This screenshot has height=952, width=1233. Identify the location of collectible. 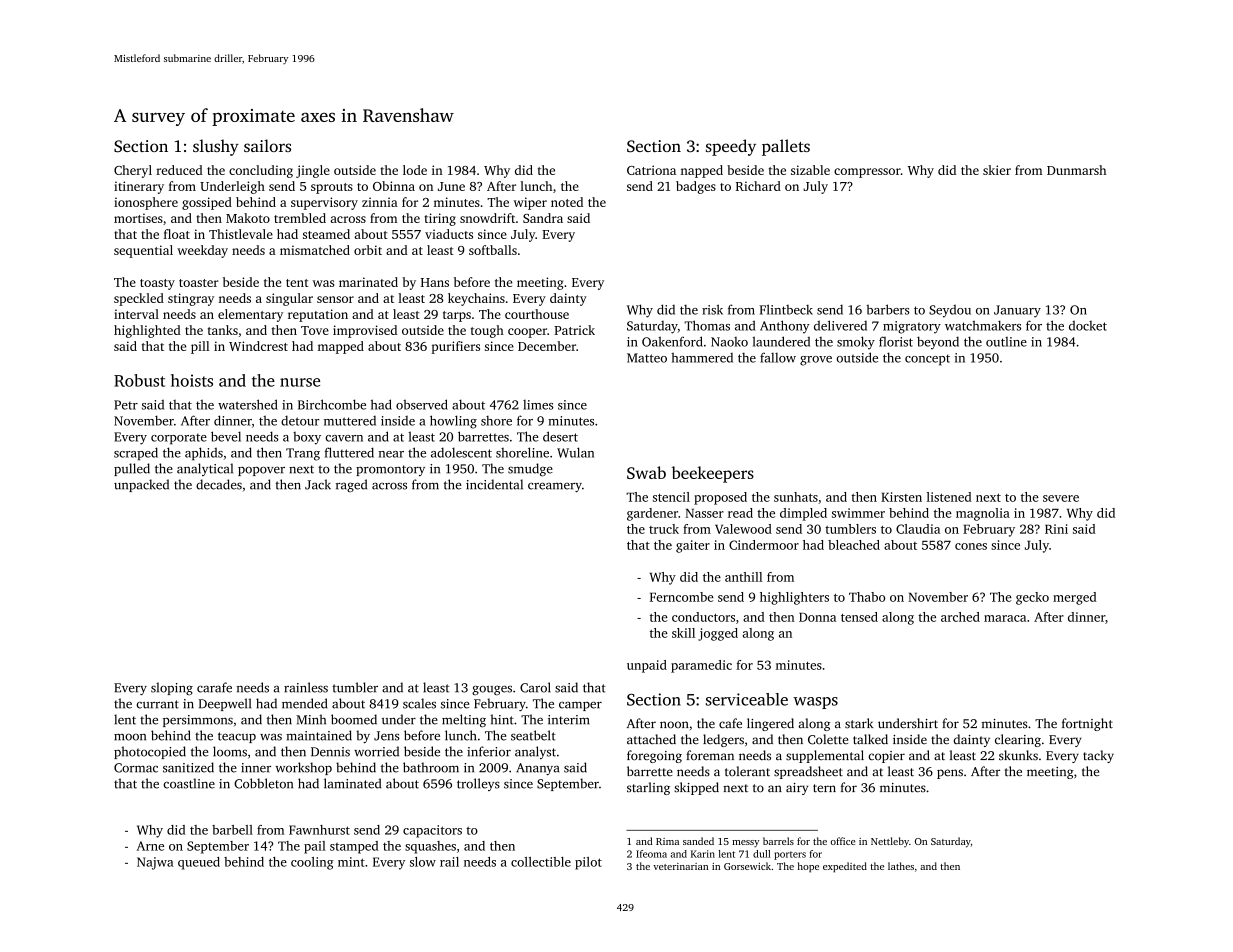
(541, 862).
